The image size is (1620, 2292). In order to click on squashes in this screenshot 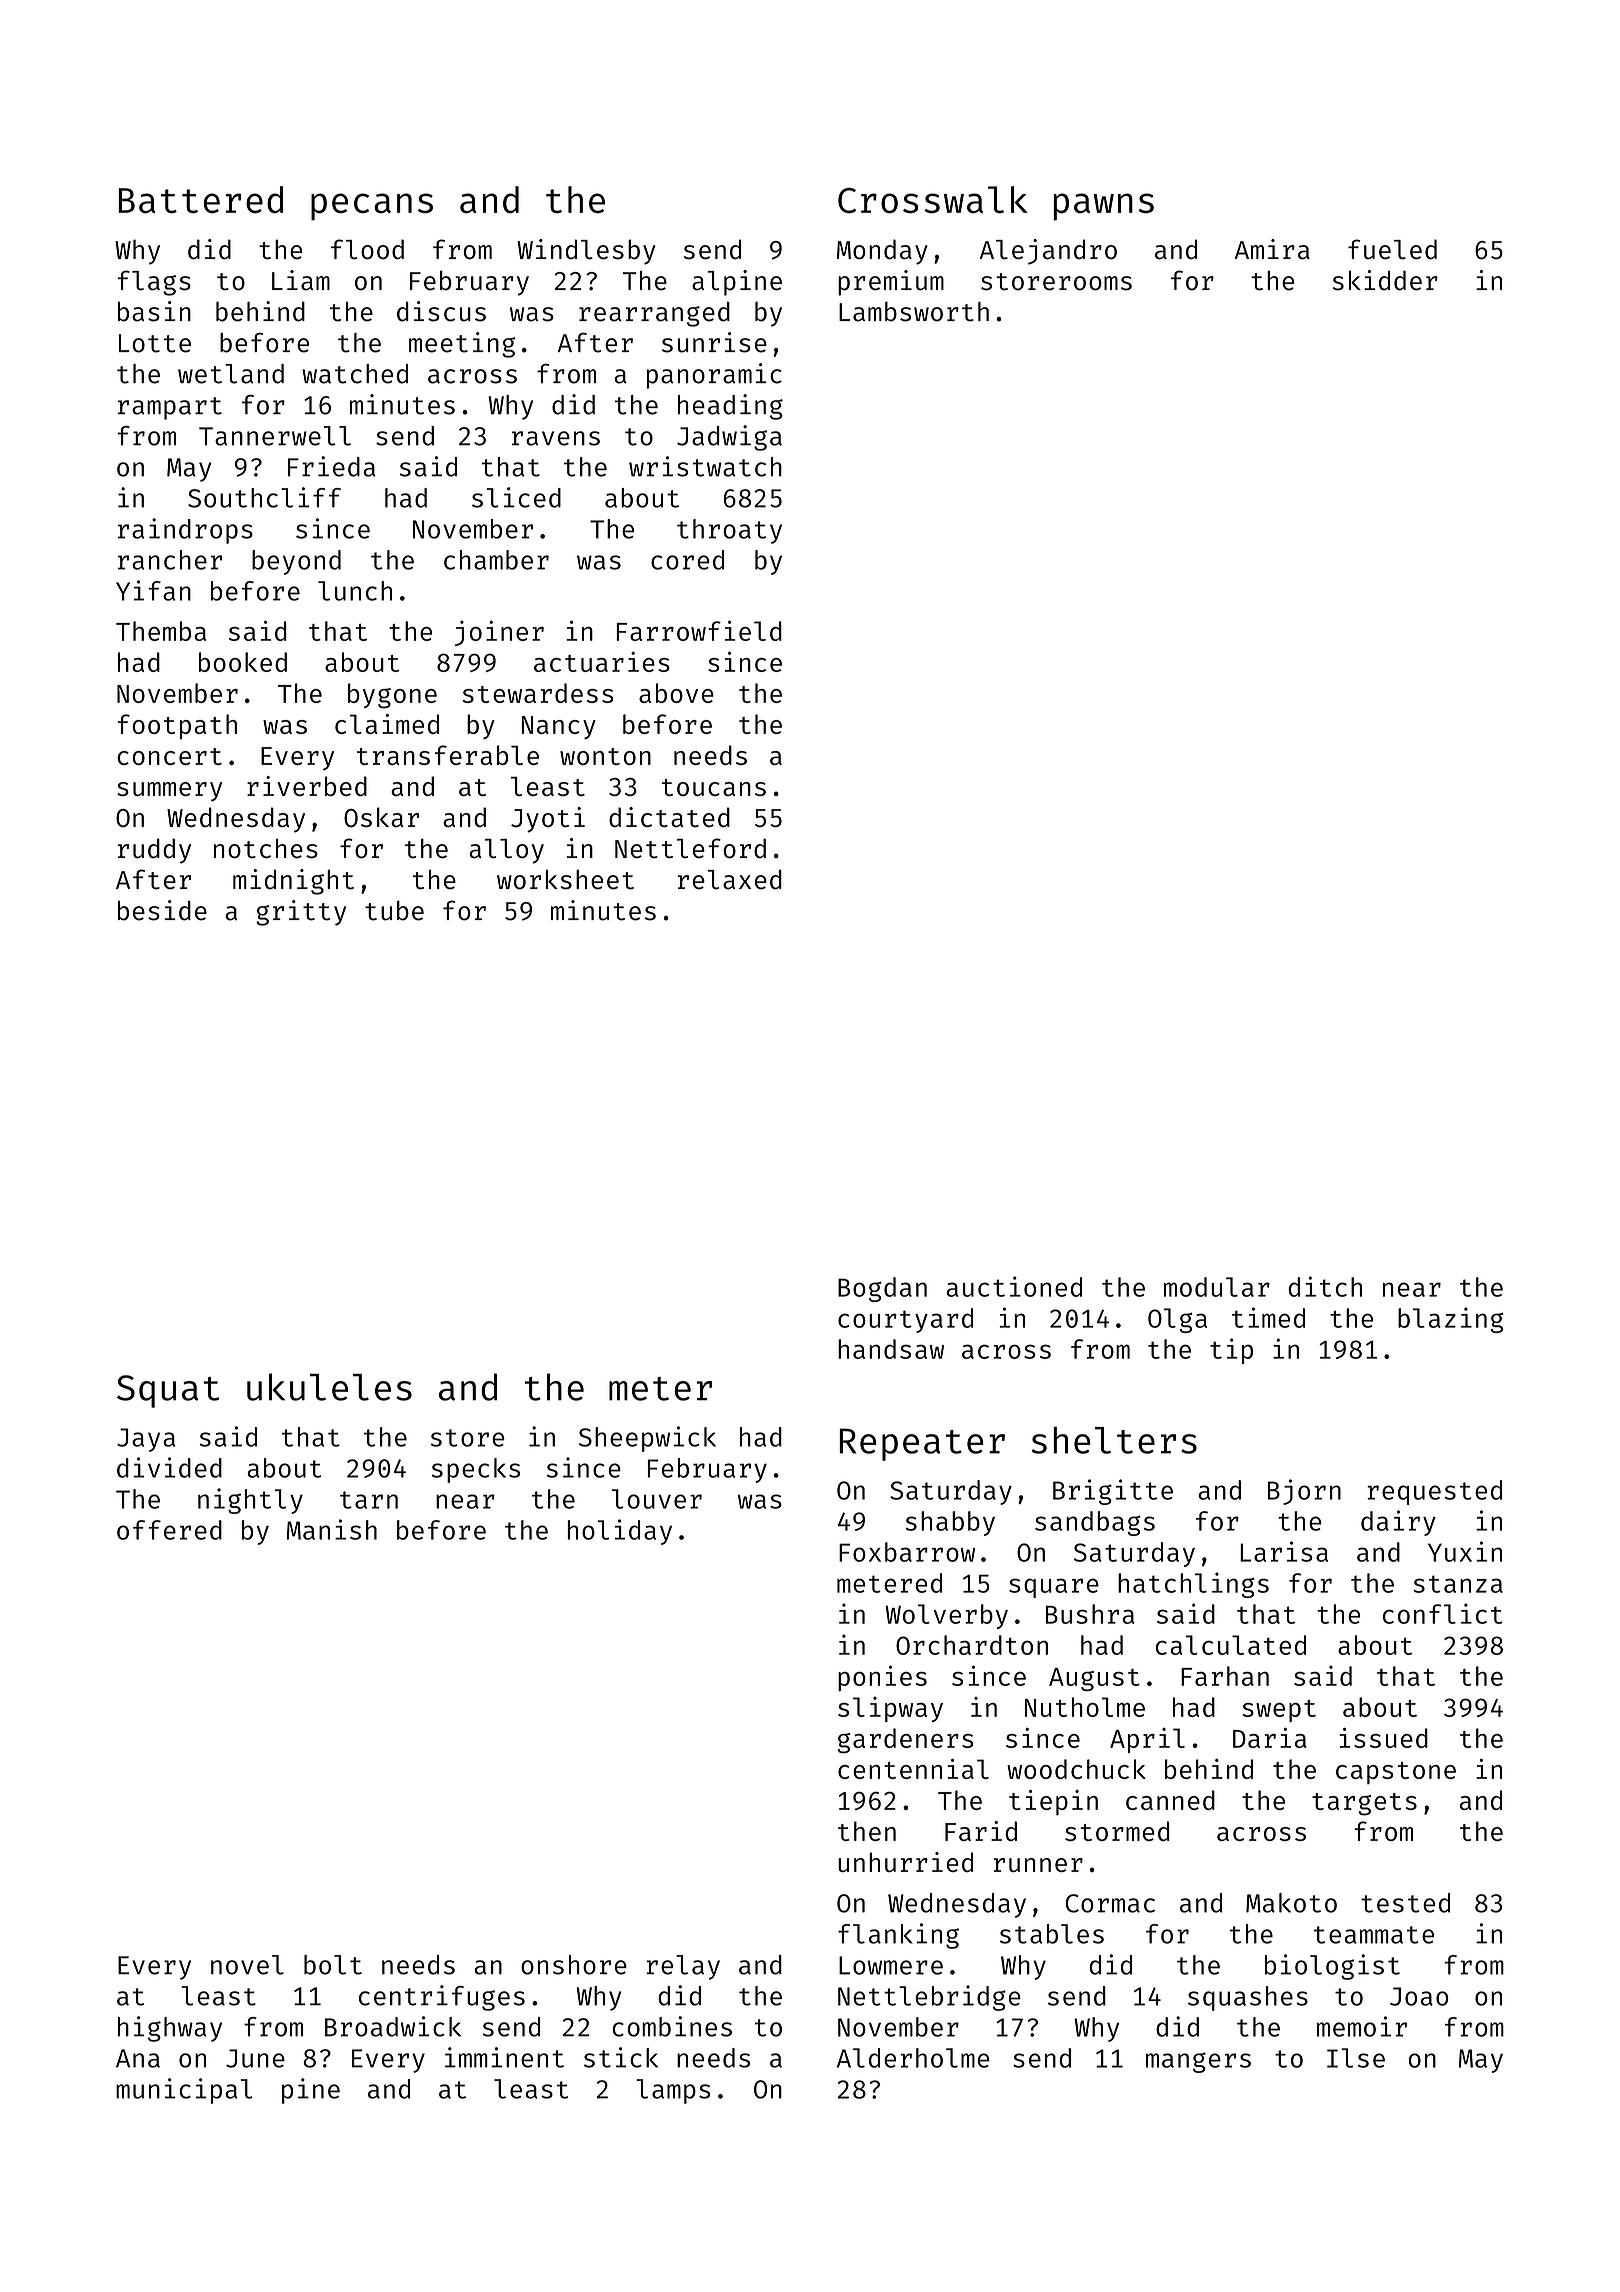, I will do `click(1248, 1998)`.
